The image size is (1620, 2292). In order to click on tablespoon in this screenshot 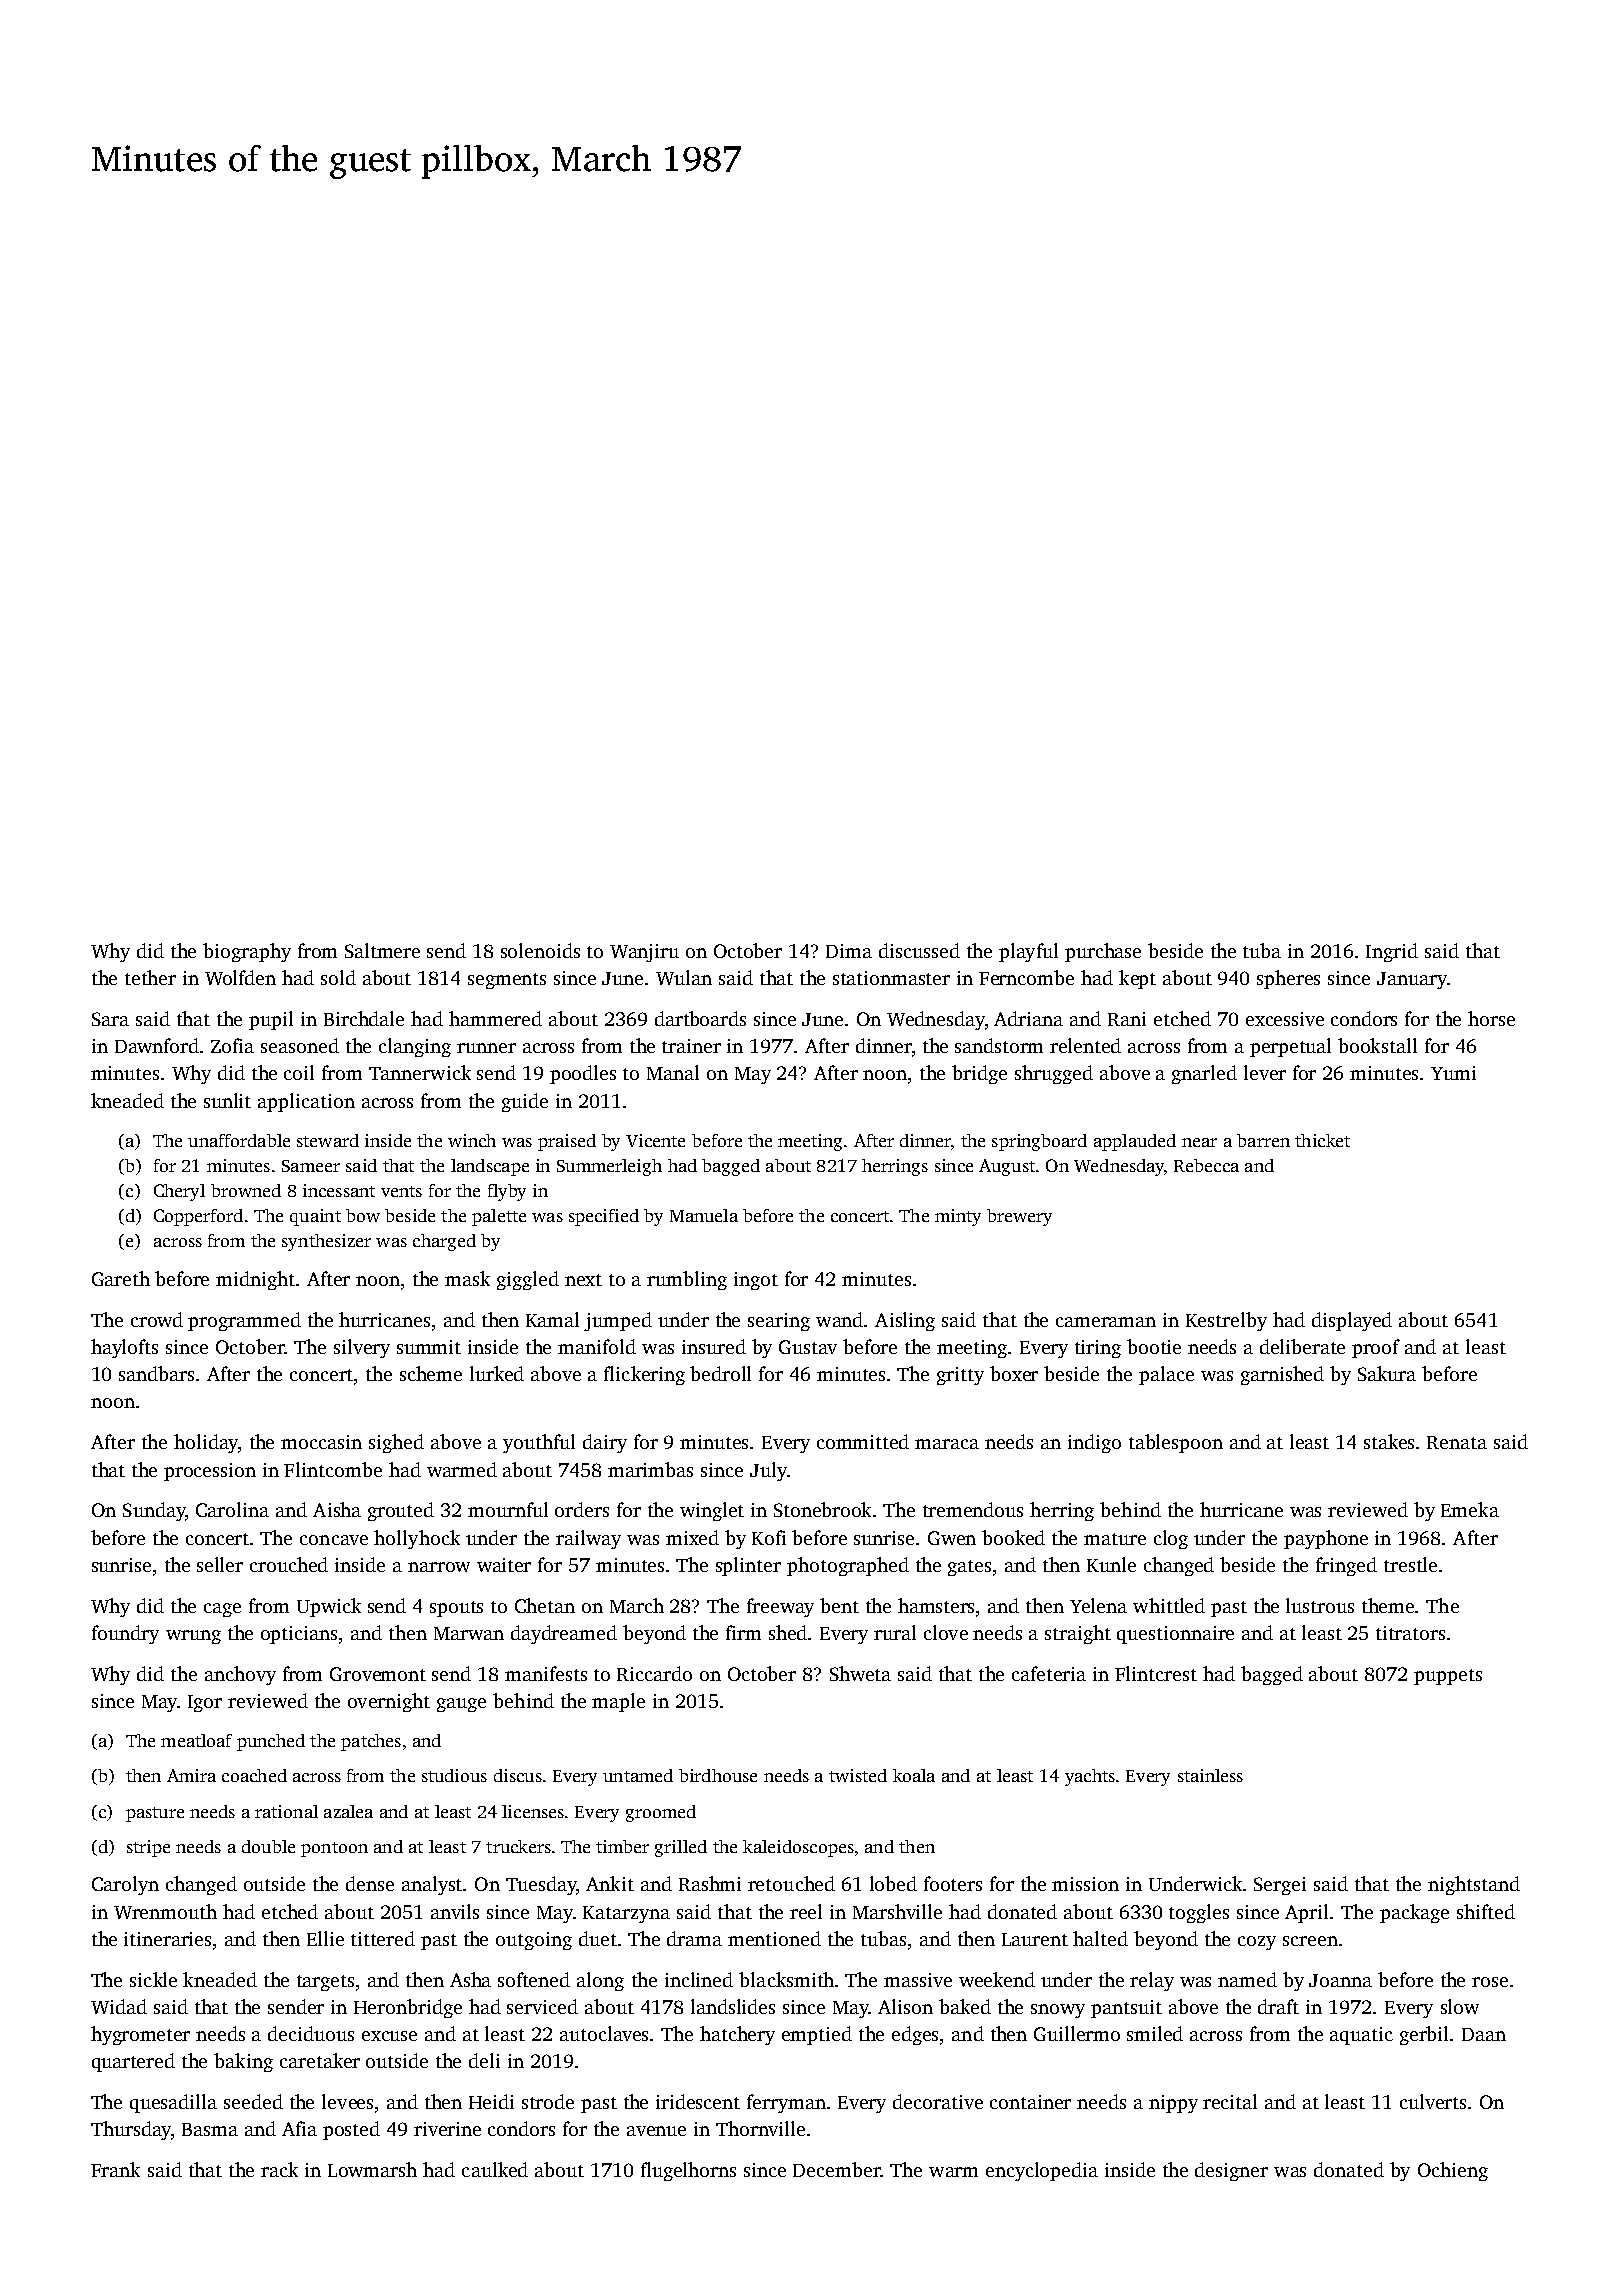, I will do `click(1176, 1443)`.
